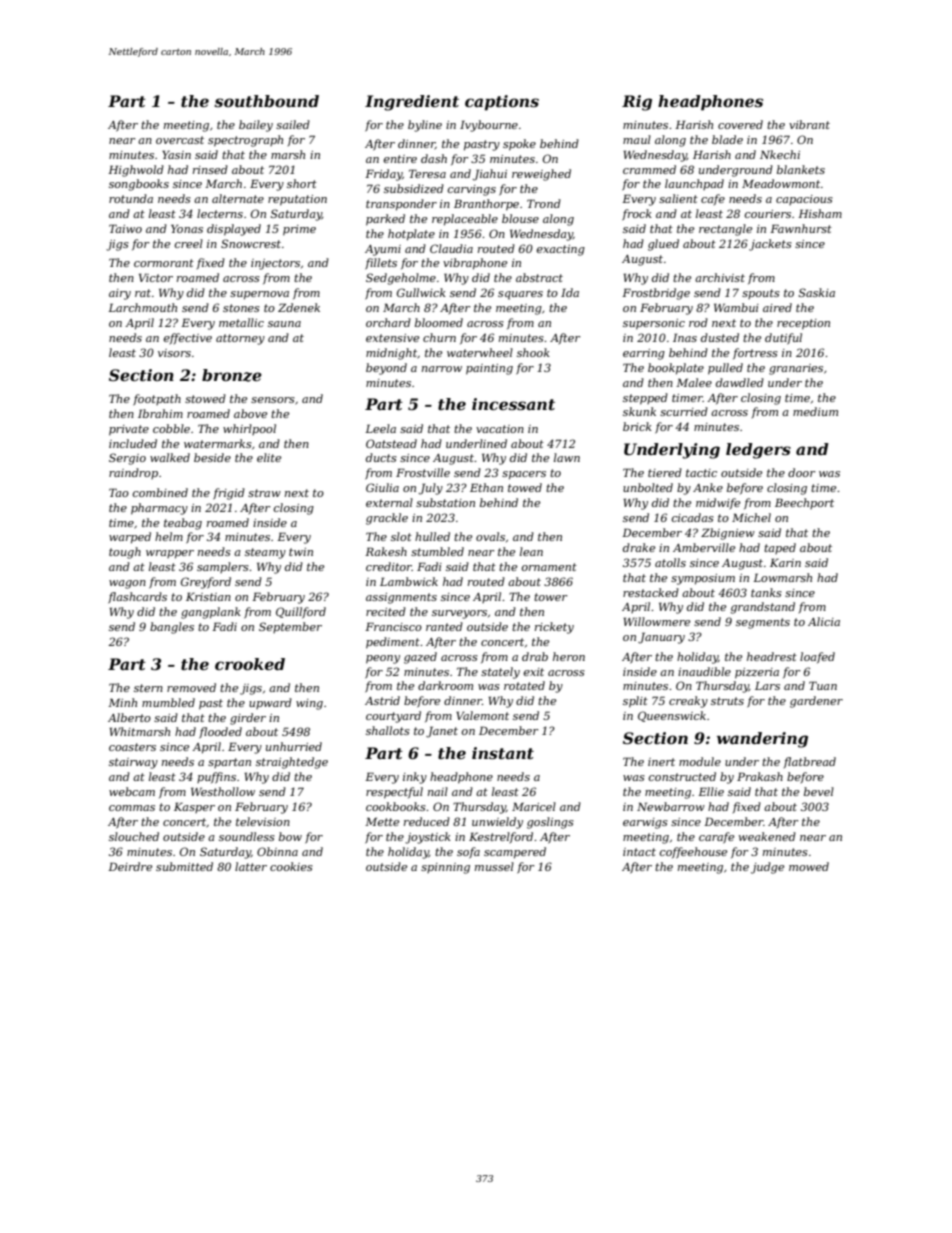 The image size is (952, 1233). Describe the element at coordinates (494, 866) in the screenshot. I see `mussel` at that location.
